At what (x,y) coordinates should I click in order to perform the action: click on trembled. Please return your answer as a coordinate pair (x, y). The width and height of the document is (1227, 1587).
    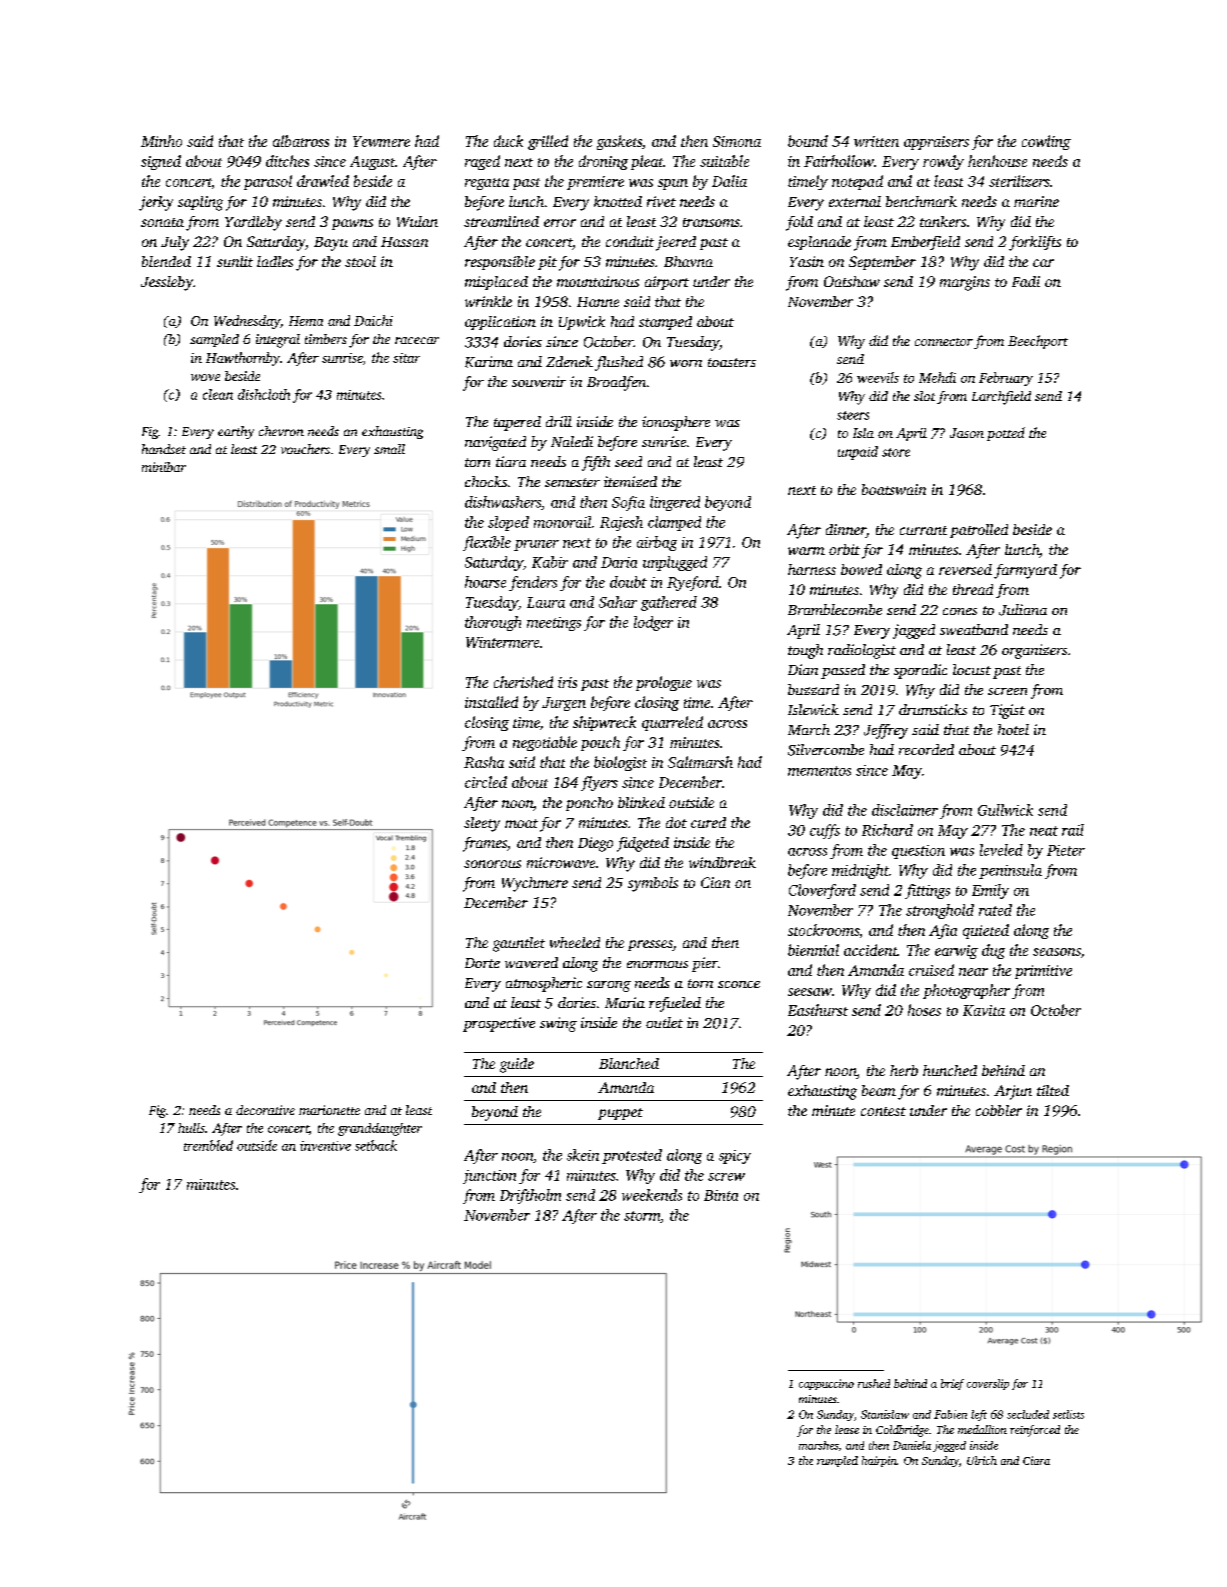
    Looking at the image, I should click on (208, 1145).
